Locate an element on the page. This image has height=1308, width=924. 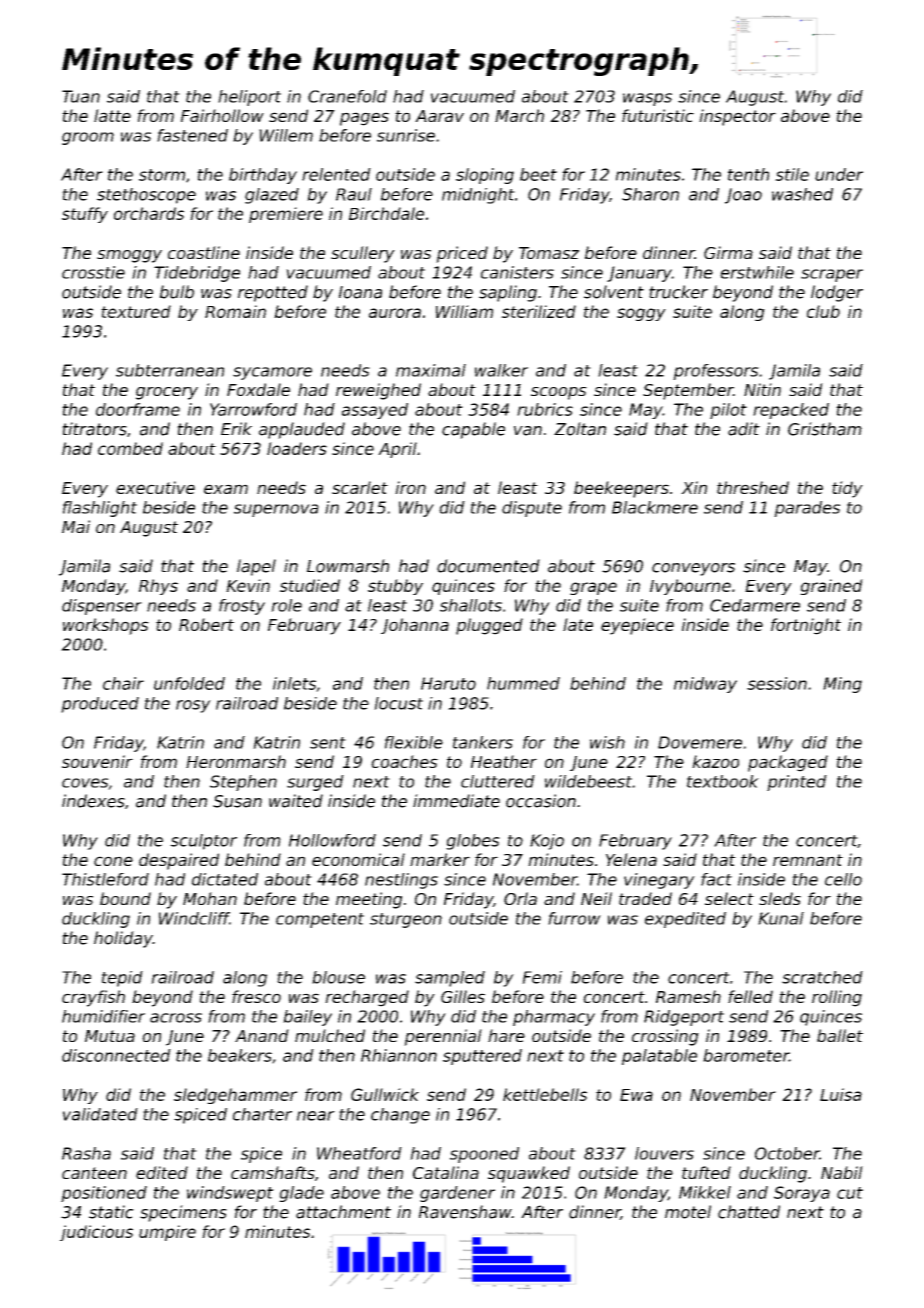
Tuan is located at coordinates (81, 96).
